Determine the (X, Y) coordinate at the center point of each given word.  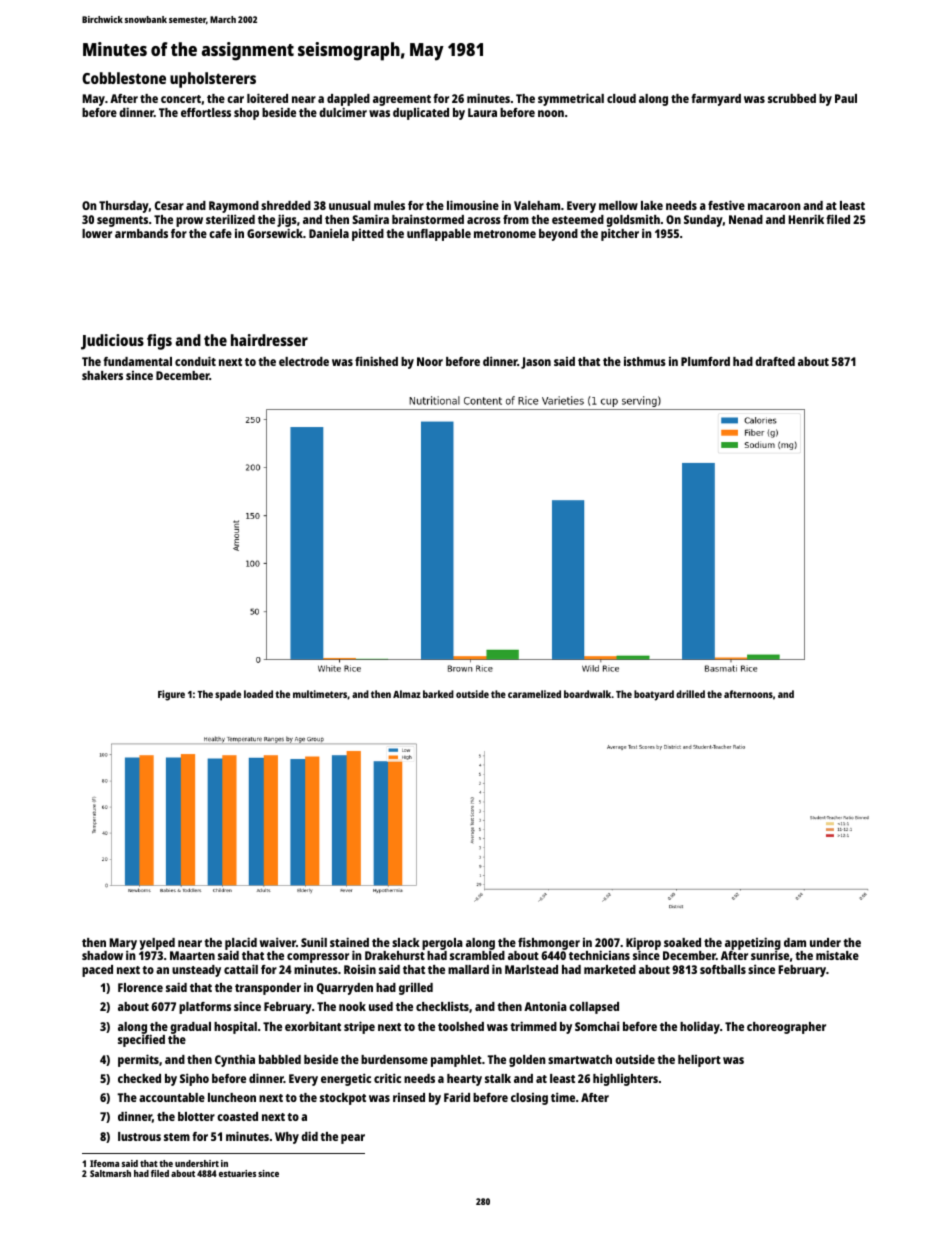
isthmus (645, 361)
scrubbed (792, 98)
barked (438, 694)
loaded (258, 694)
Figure (171, 695)
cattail (241, 969)
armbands (141, 233)
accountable (172, 1097)
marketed (610, 969)
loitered (267, 98)
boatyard (654, 695)
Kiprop (643, 944)
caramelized (534, 694)
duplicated (421, 113)
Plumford (705, 361)
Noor (430, 361)
